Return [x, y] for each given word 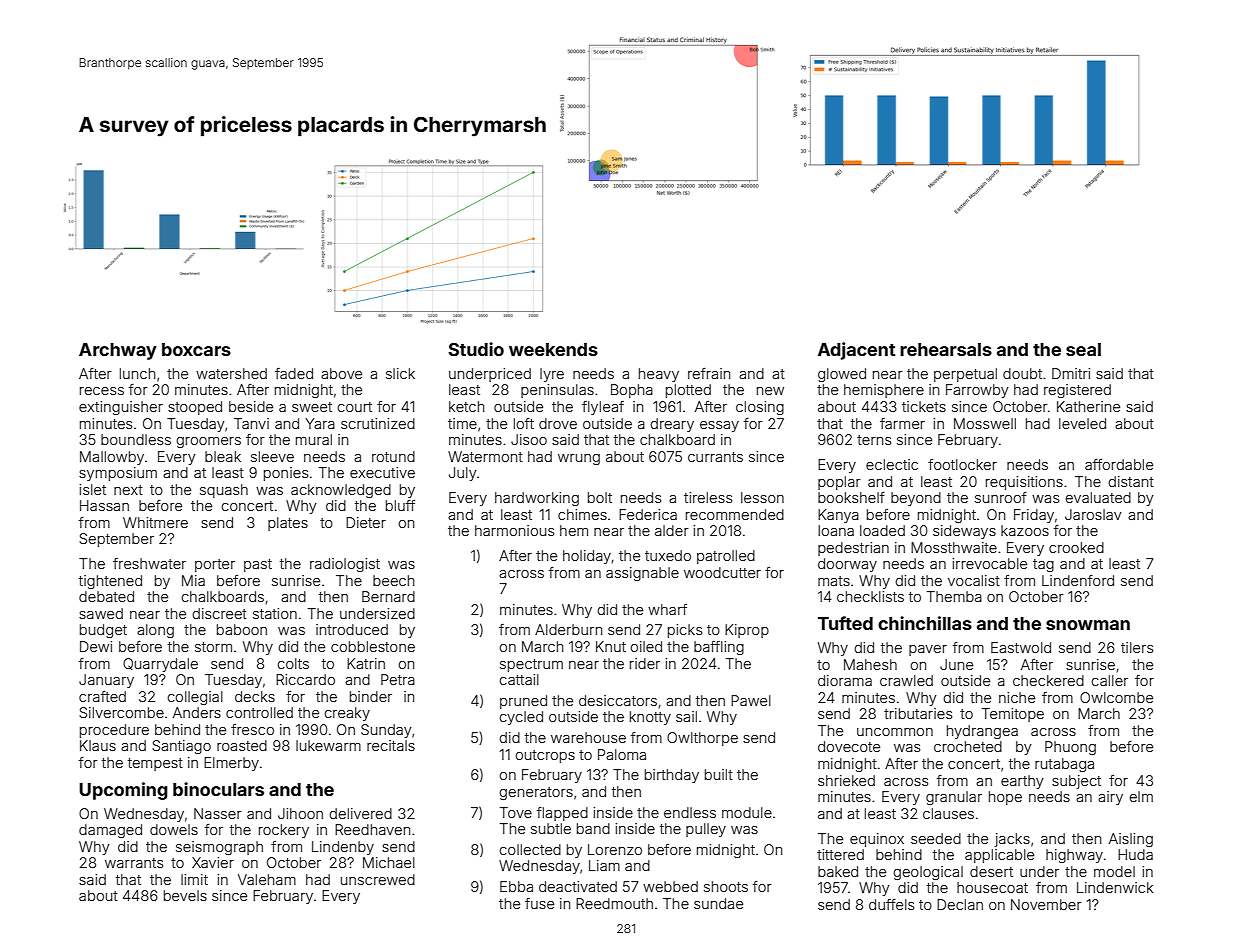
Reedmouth [614, 903]
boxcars [196, 349]
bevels [185, 895]
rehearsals [946, 349]
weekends [553, 349]
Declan [960, 904]
